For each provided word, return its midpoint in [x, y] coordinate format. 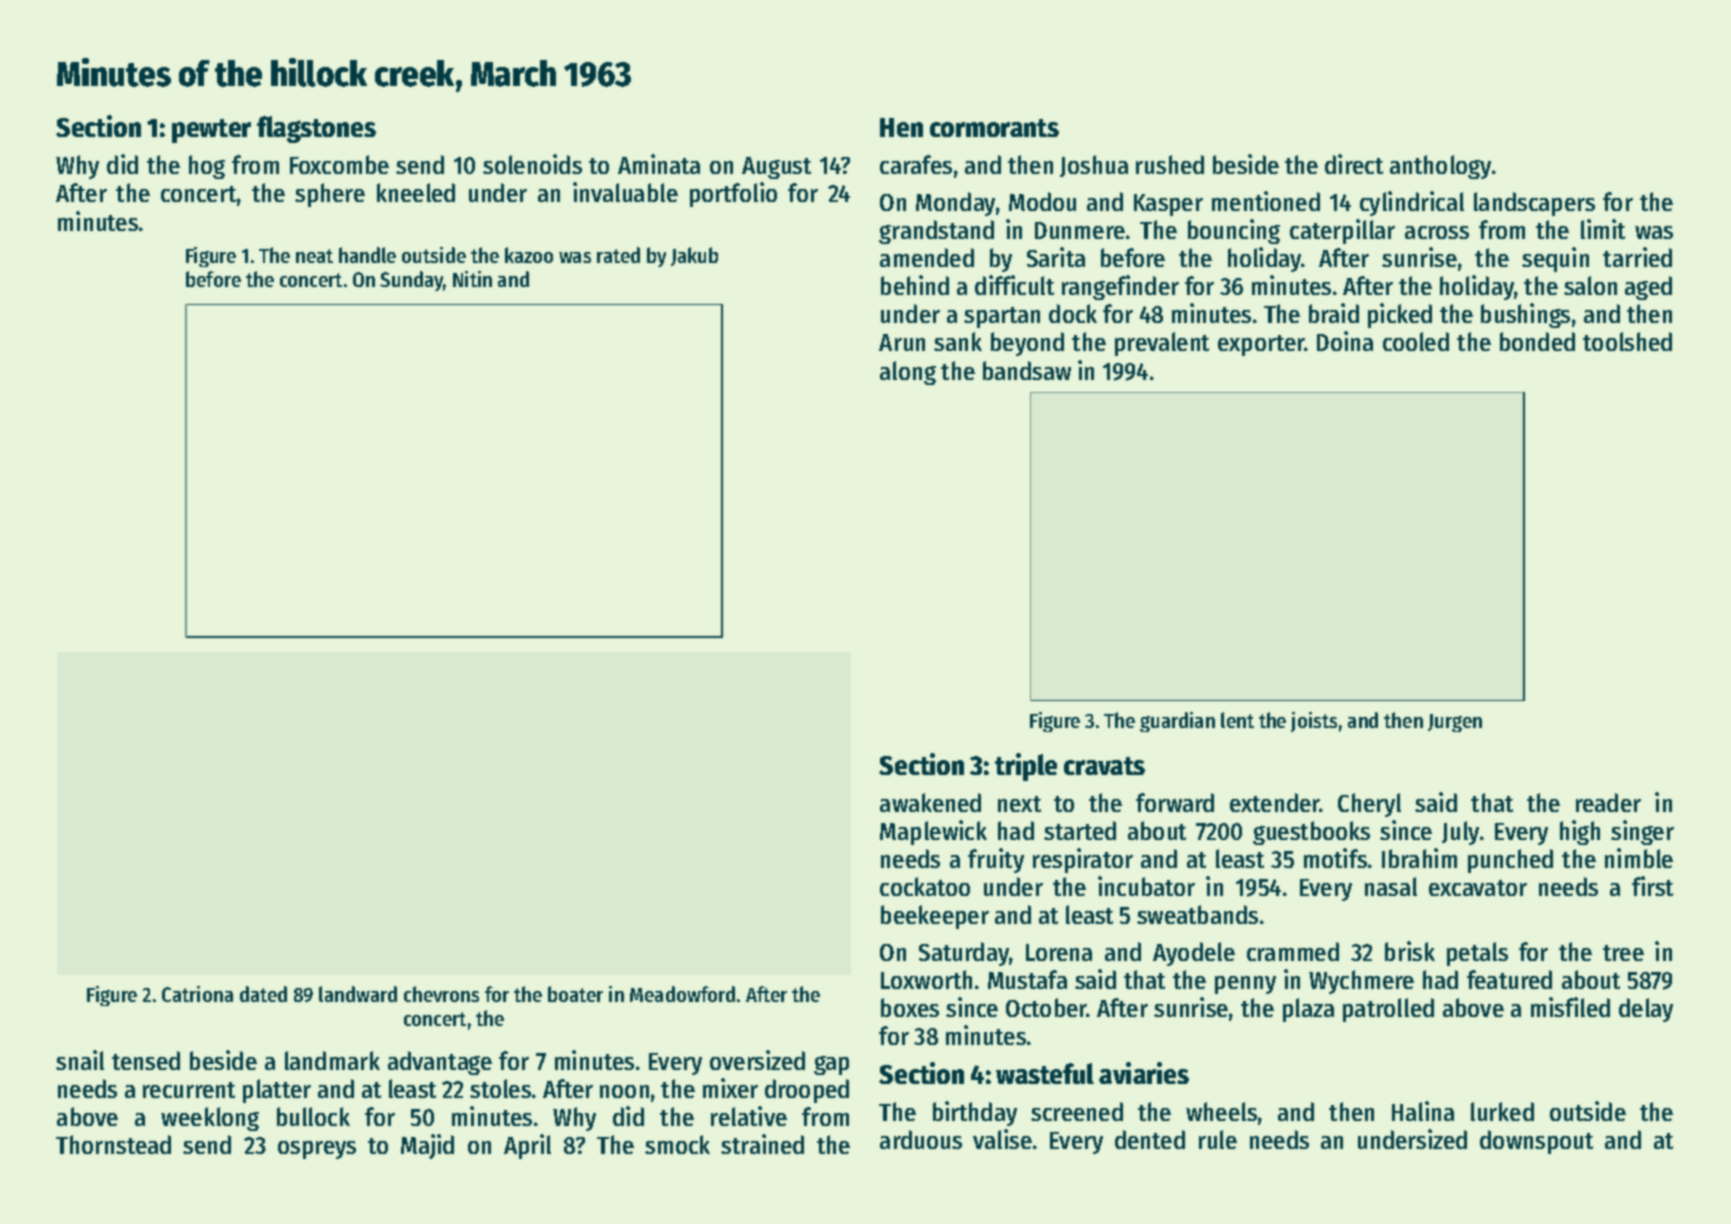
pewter [211, 131]
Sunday [412, 281]
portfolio [733, 194]
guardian [1177, 722]
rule [1218, 1139]
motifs [1335, 858]
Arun [902, 342]
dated [263, 994]
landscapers [1534, 204]
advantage [440, 1063]
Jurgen [1455, 723]
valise [1002, 1139]
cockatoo [925, 886]
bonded [1537, 341]
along [908, 373]
